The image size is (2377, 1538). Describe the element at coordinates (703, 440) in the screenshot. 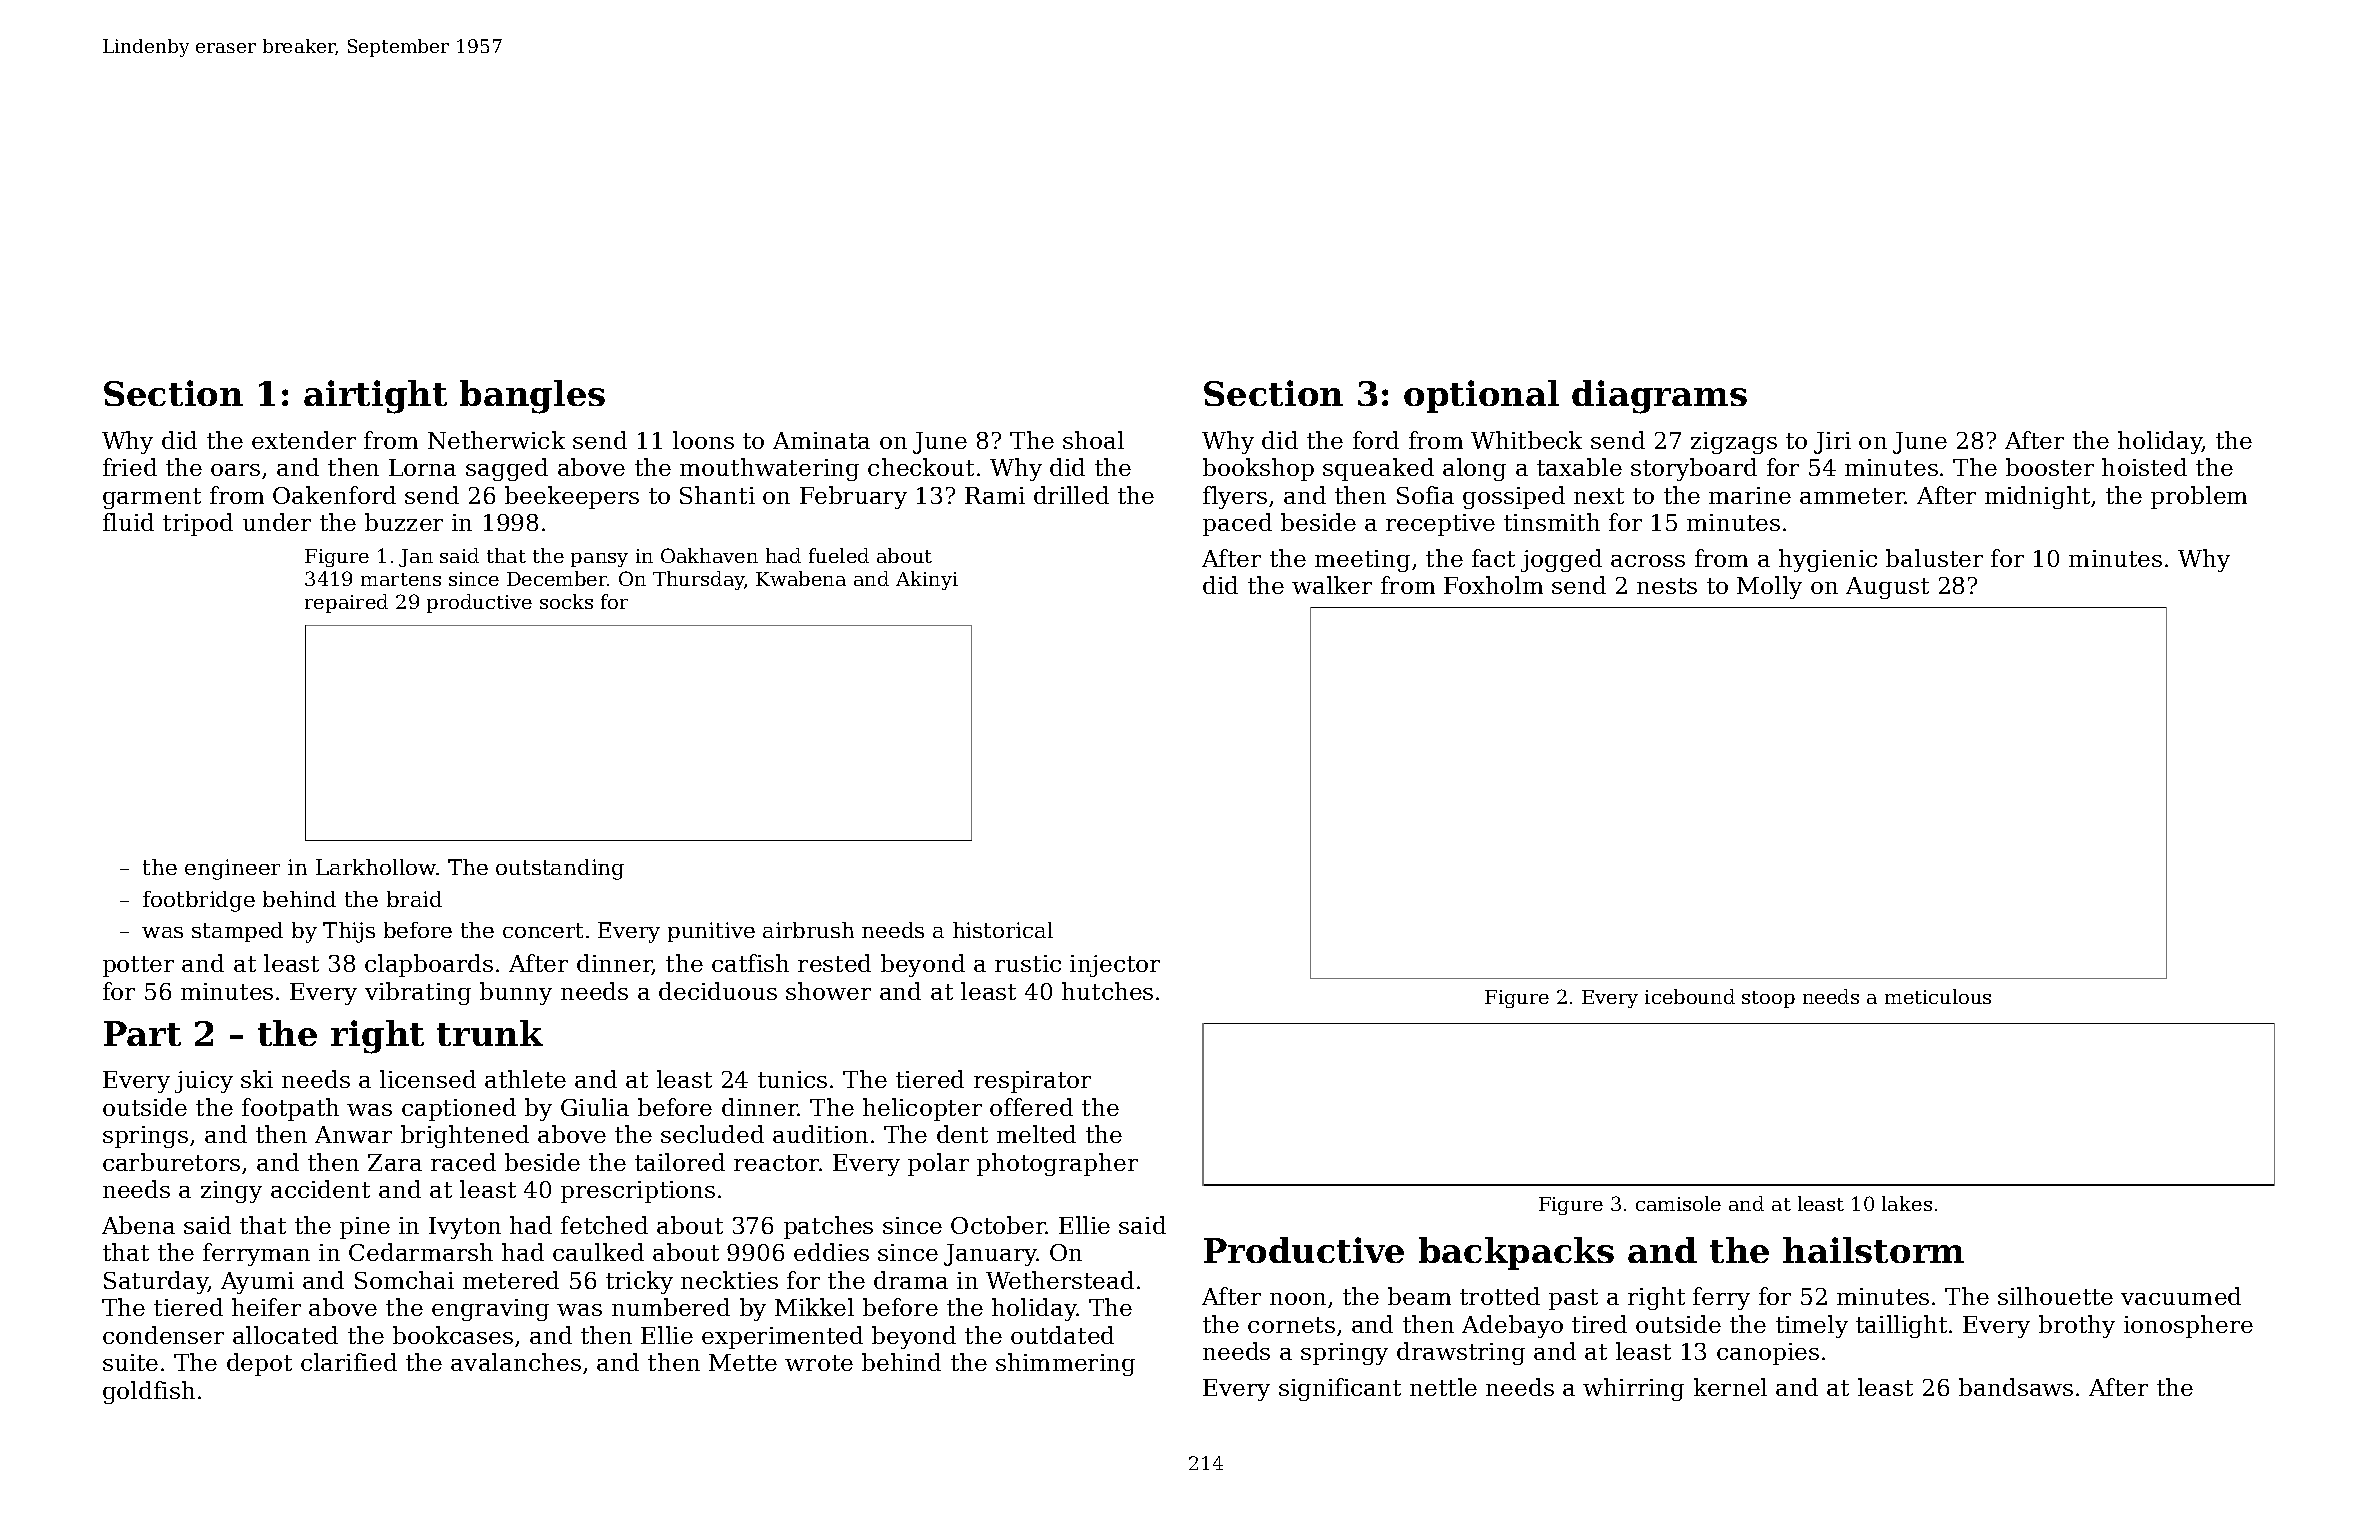

I see `loons` at that location.
